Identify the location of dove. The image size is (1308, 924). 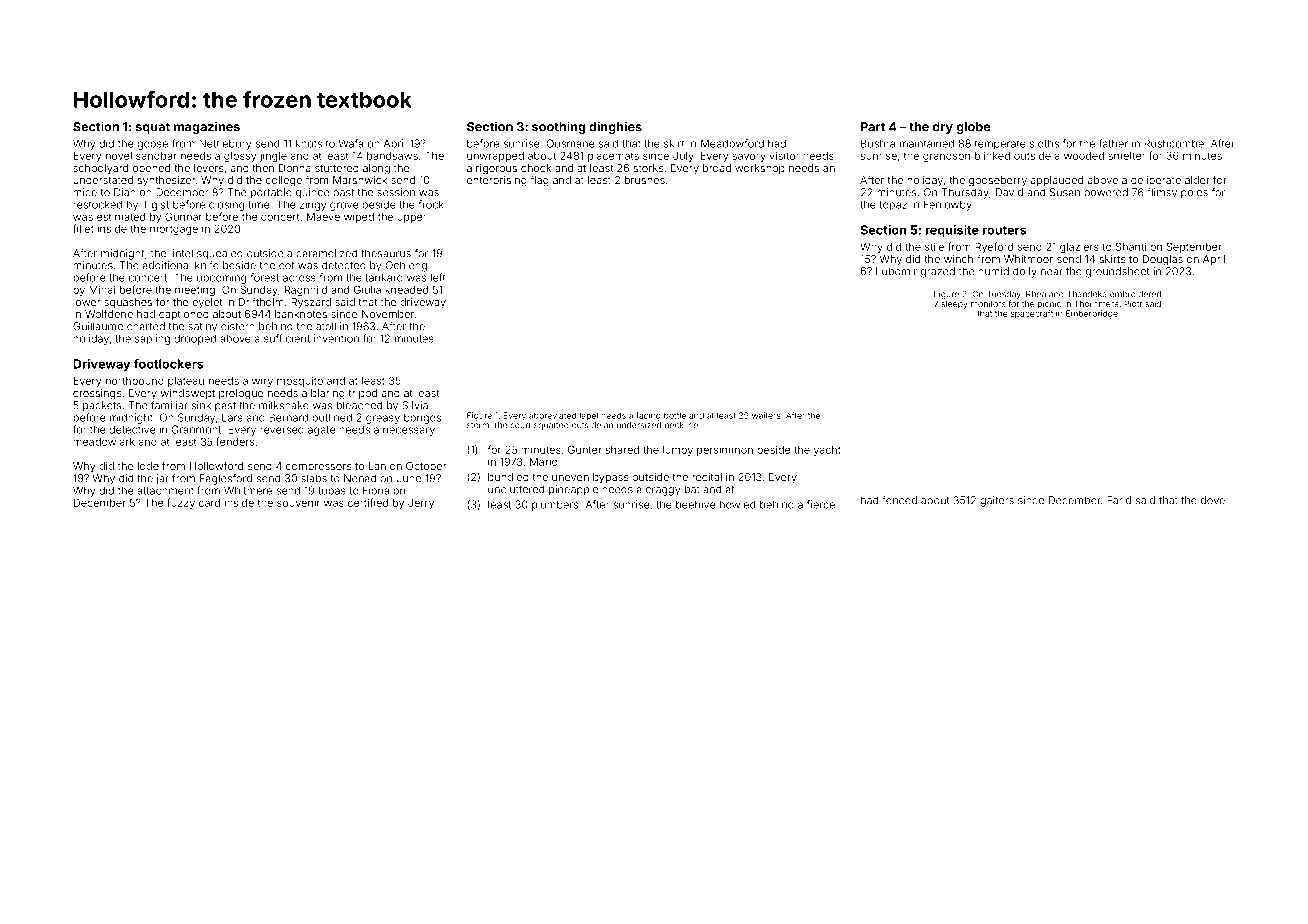
(1213, 500).
